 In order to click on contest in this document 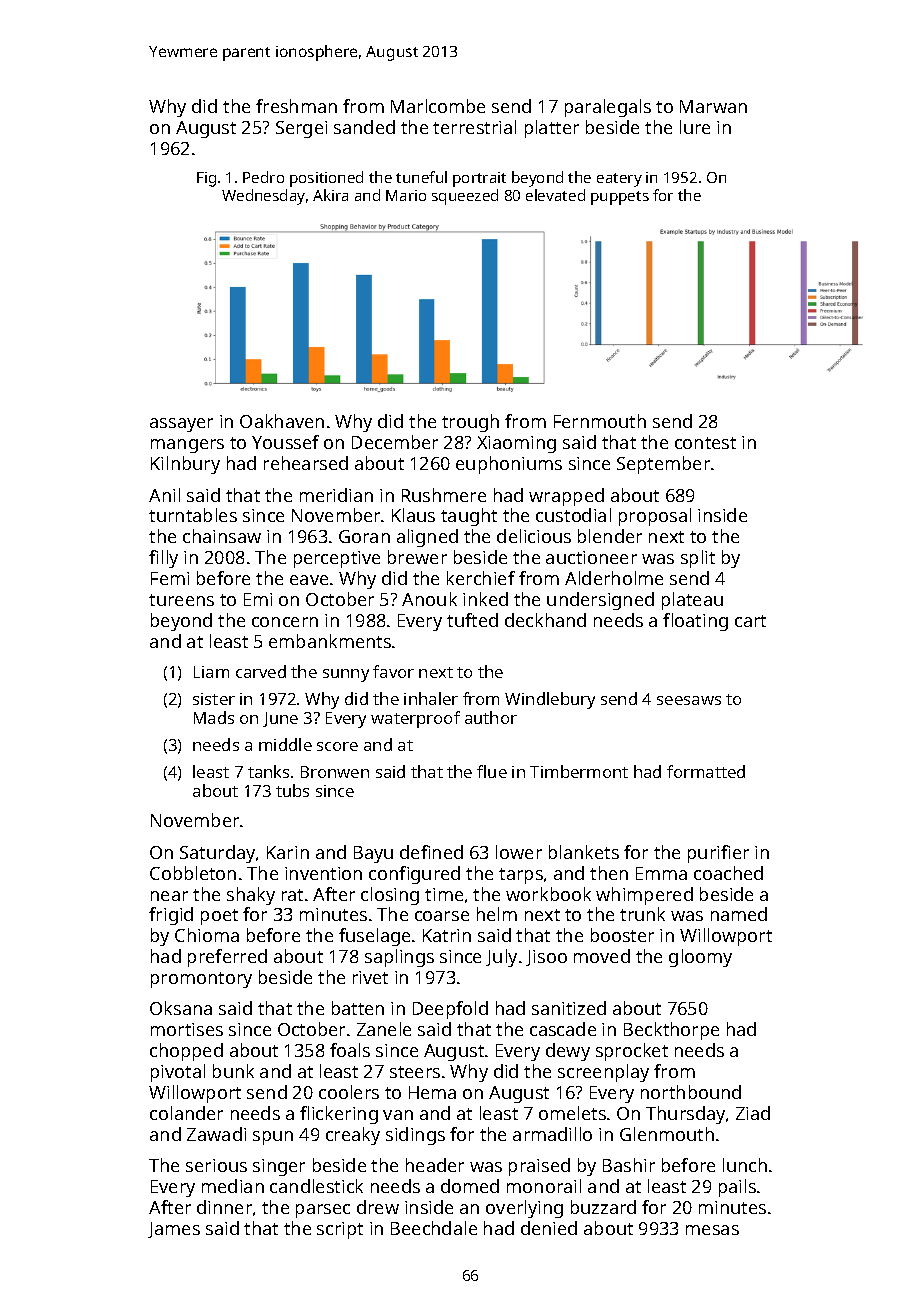, I will do `click(705, 443)`.
